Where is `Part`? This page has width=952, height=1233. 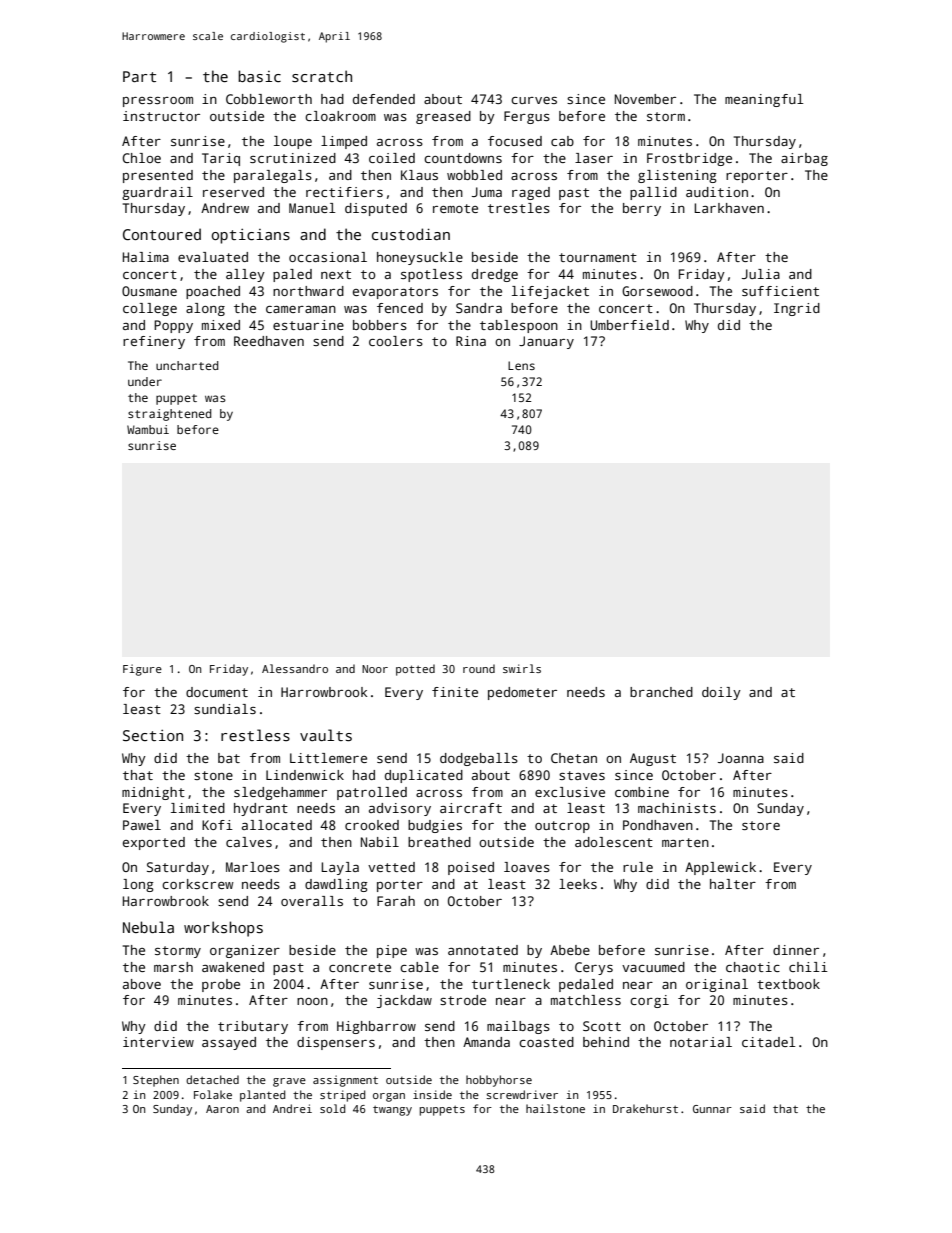 Part is located at coordinates (139, 76).
